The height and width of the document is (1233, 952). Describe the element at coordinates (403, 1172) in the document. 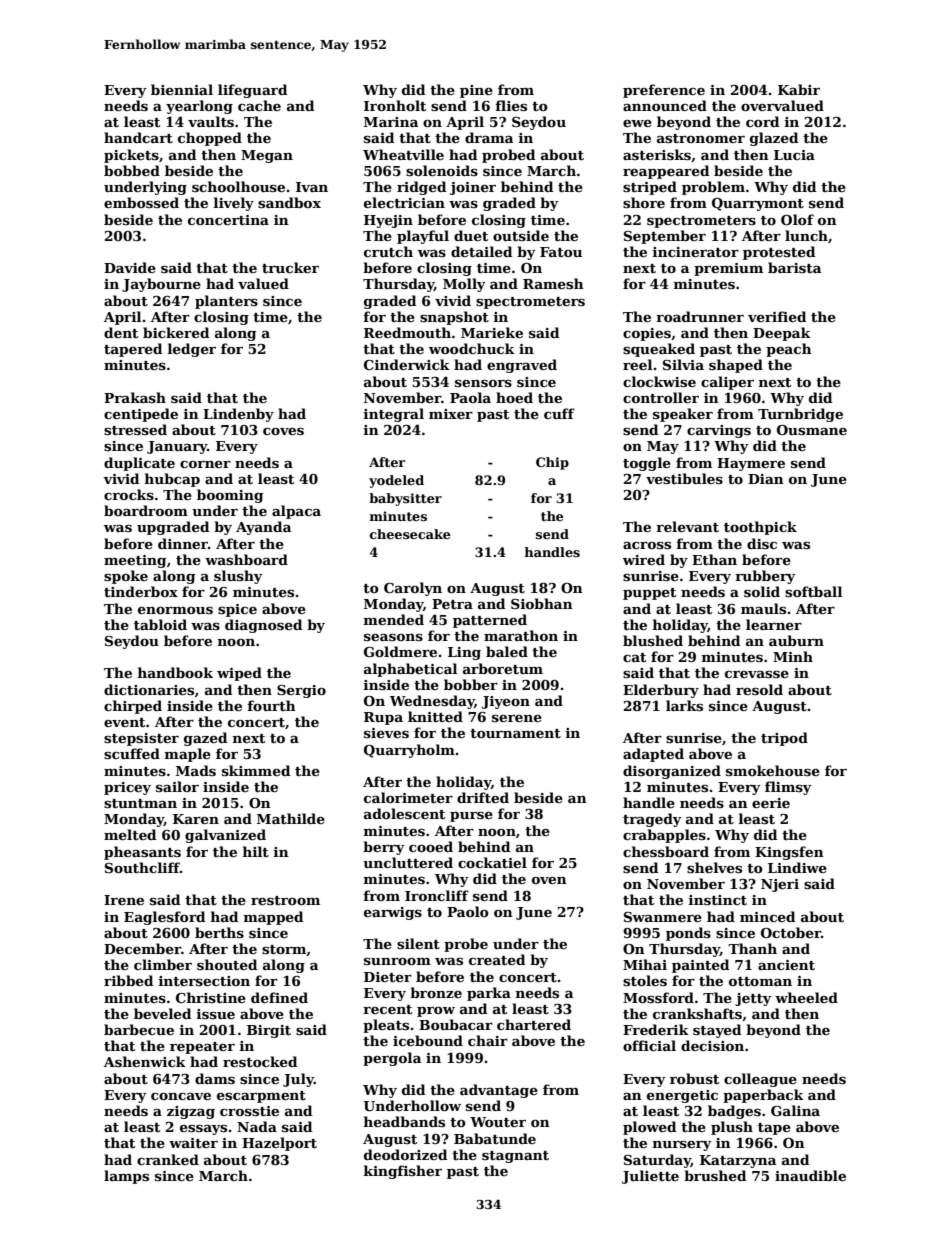

I see `kingfisher` at that location.
